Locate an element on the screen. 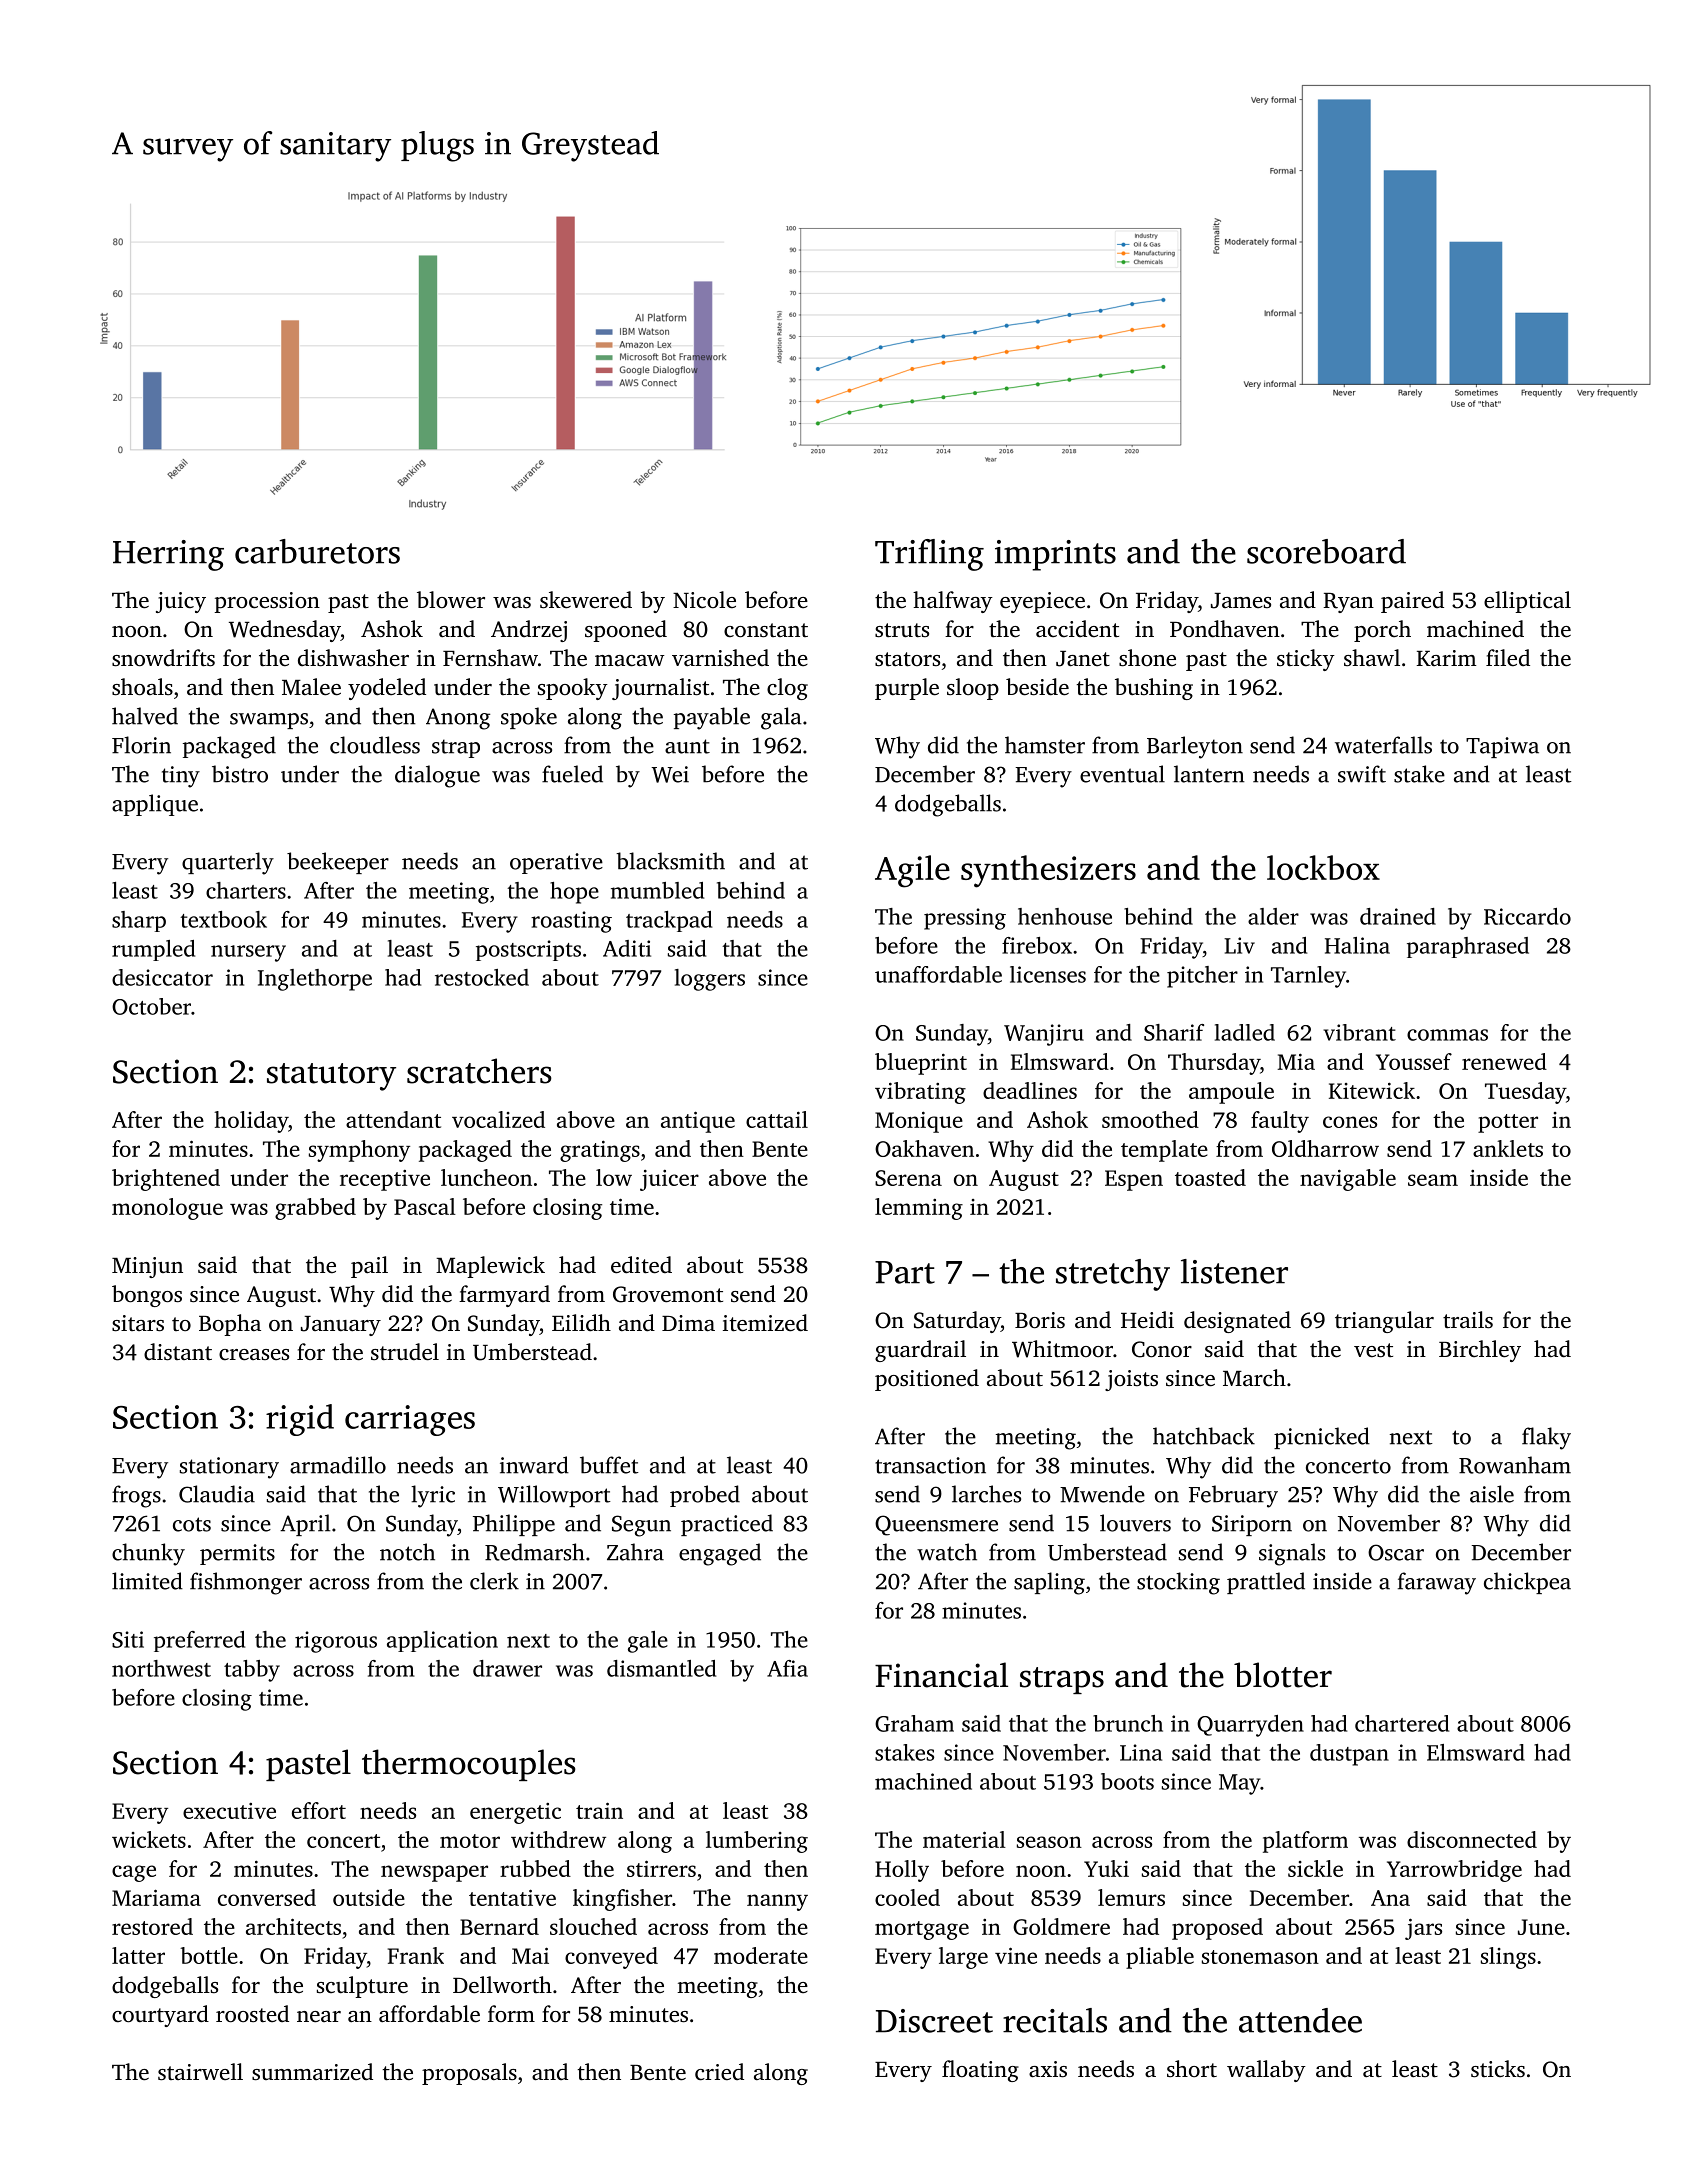 The width and height of the screenshot is (1683, 2178). elliptical is located at coordinates (1527, 602).
